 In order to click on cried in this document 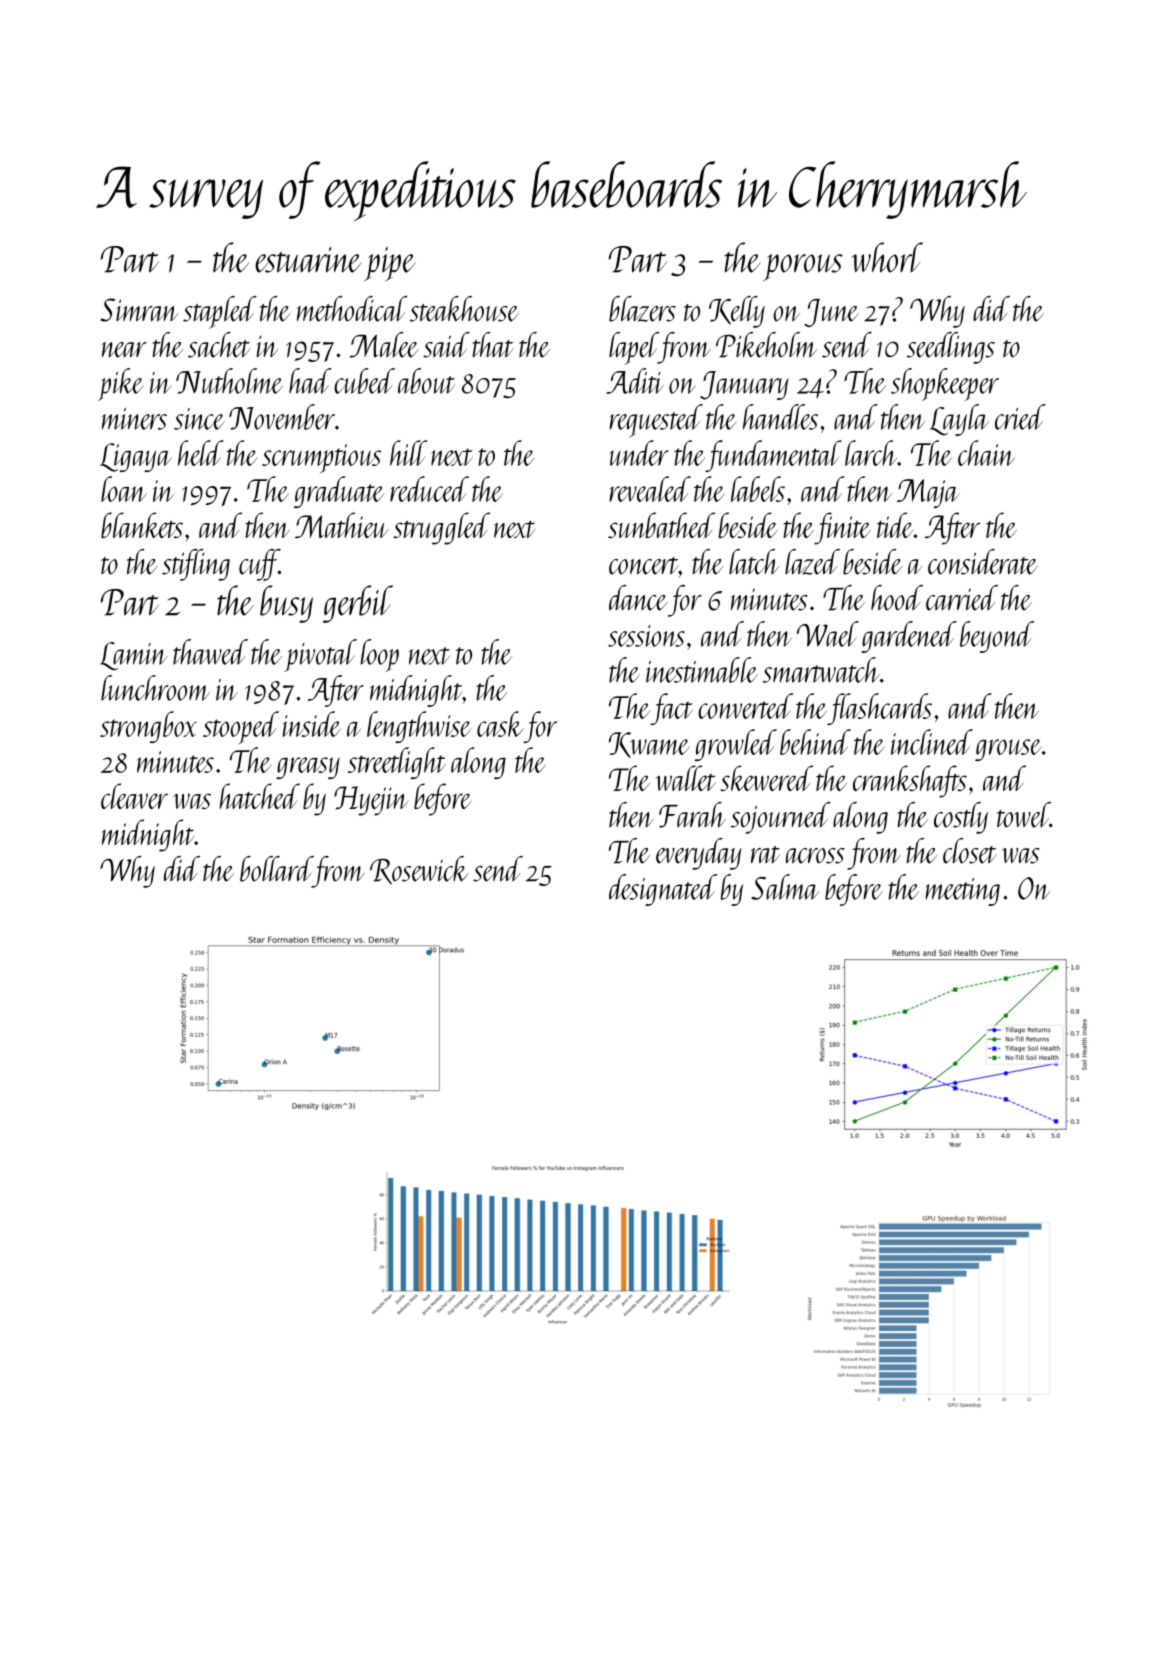, I will do `click(1020, 417)`.
